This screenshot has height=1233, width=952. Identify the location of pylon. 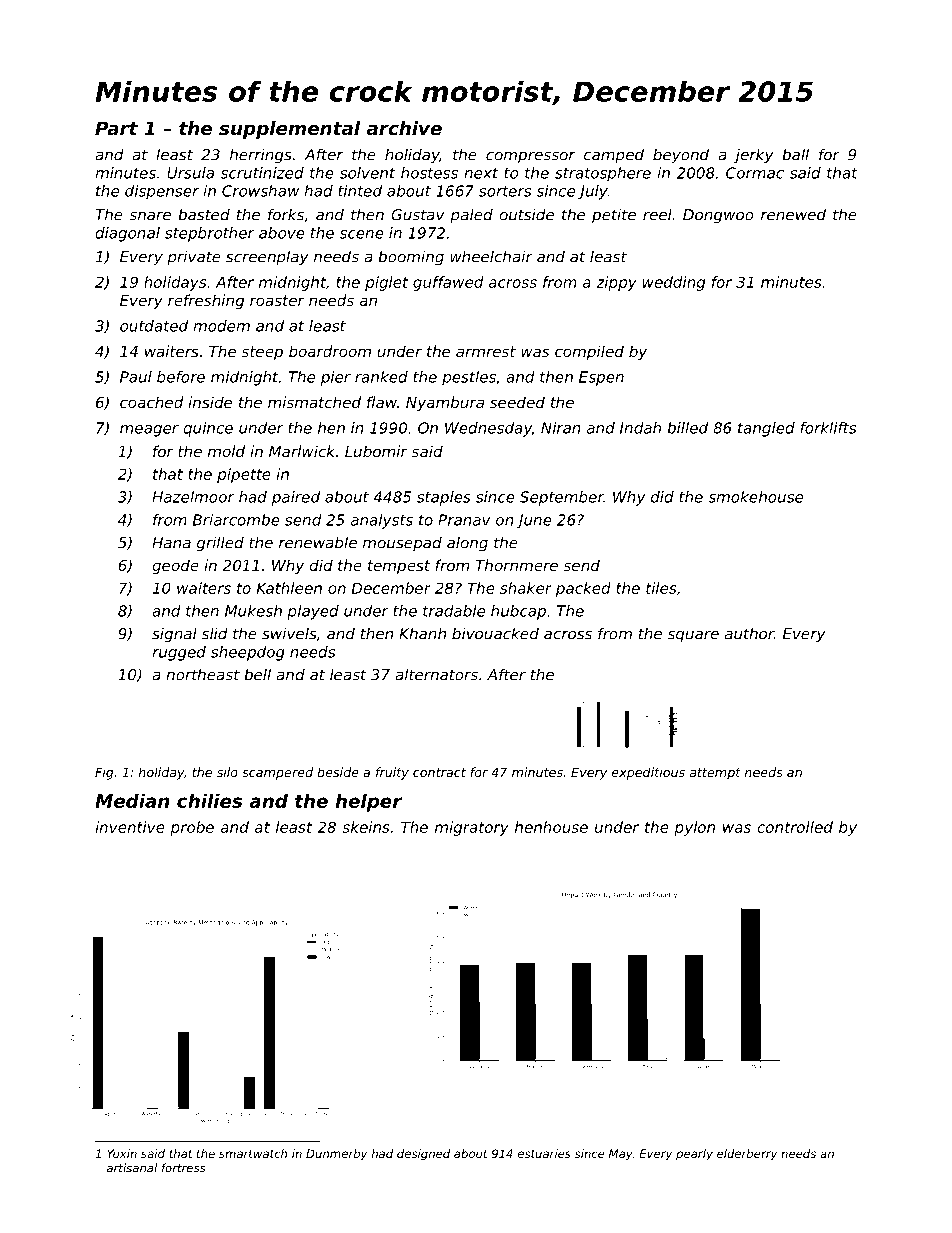
(694, 828).
